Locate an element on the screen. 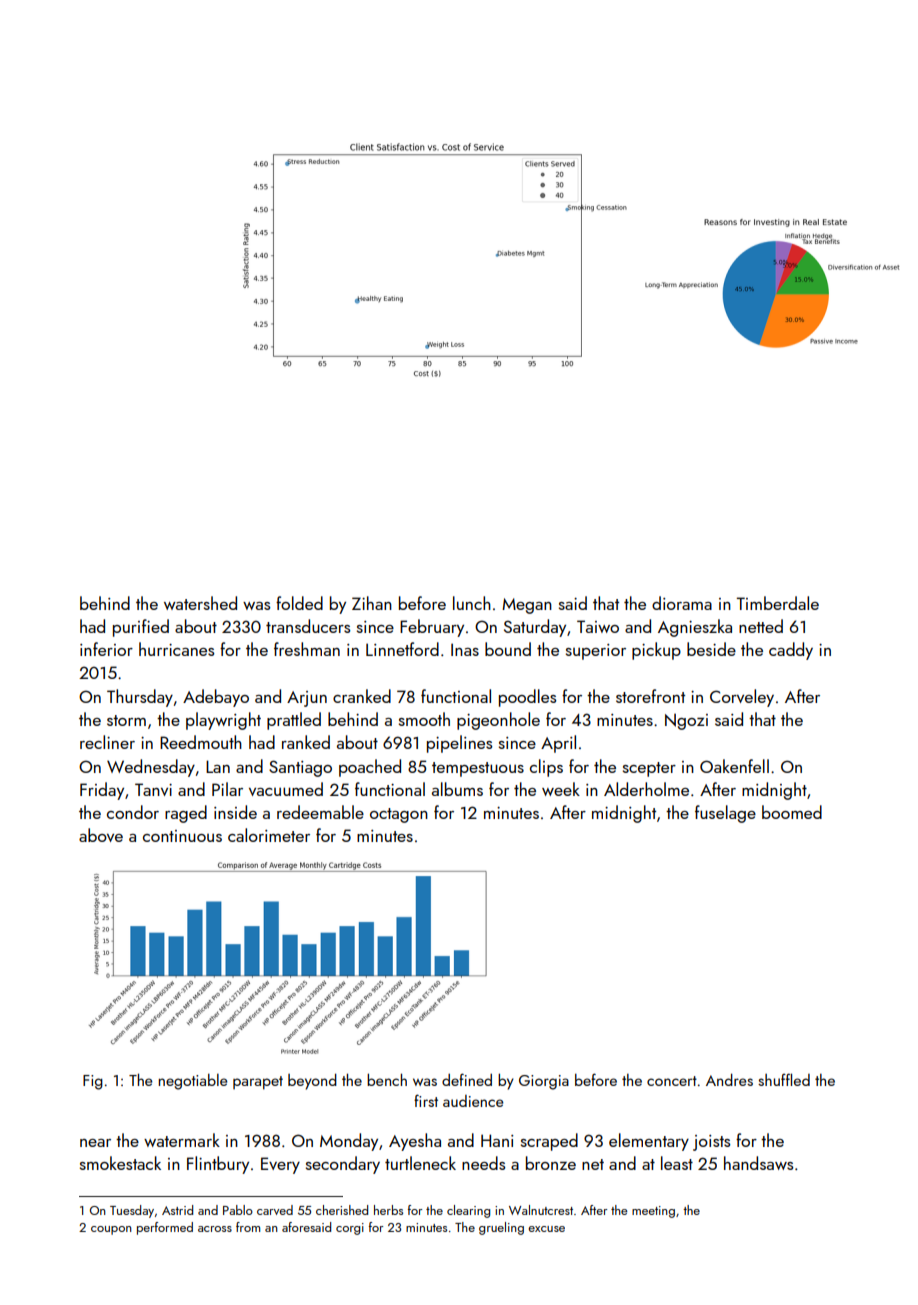 The image size is (918, 1305). clearing is located at coordinates (468, 1211).
